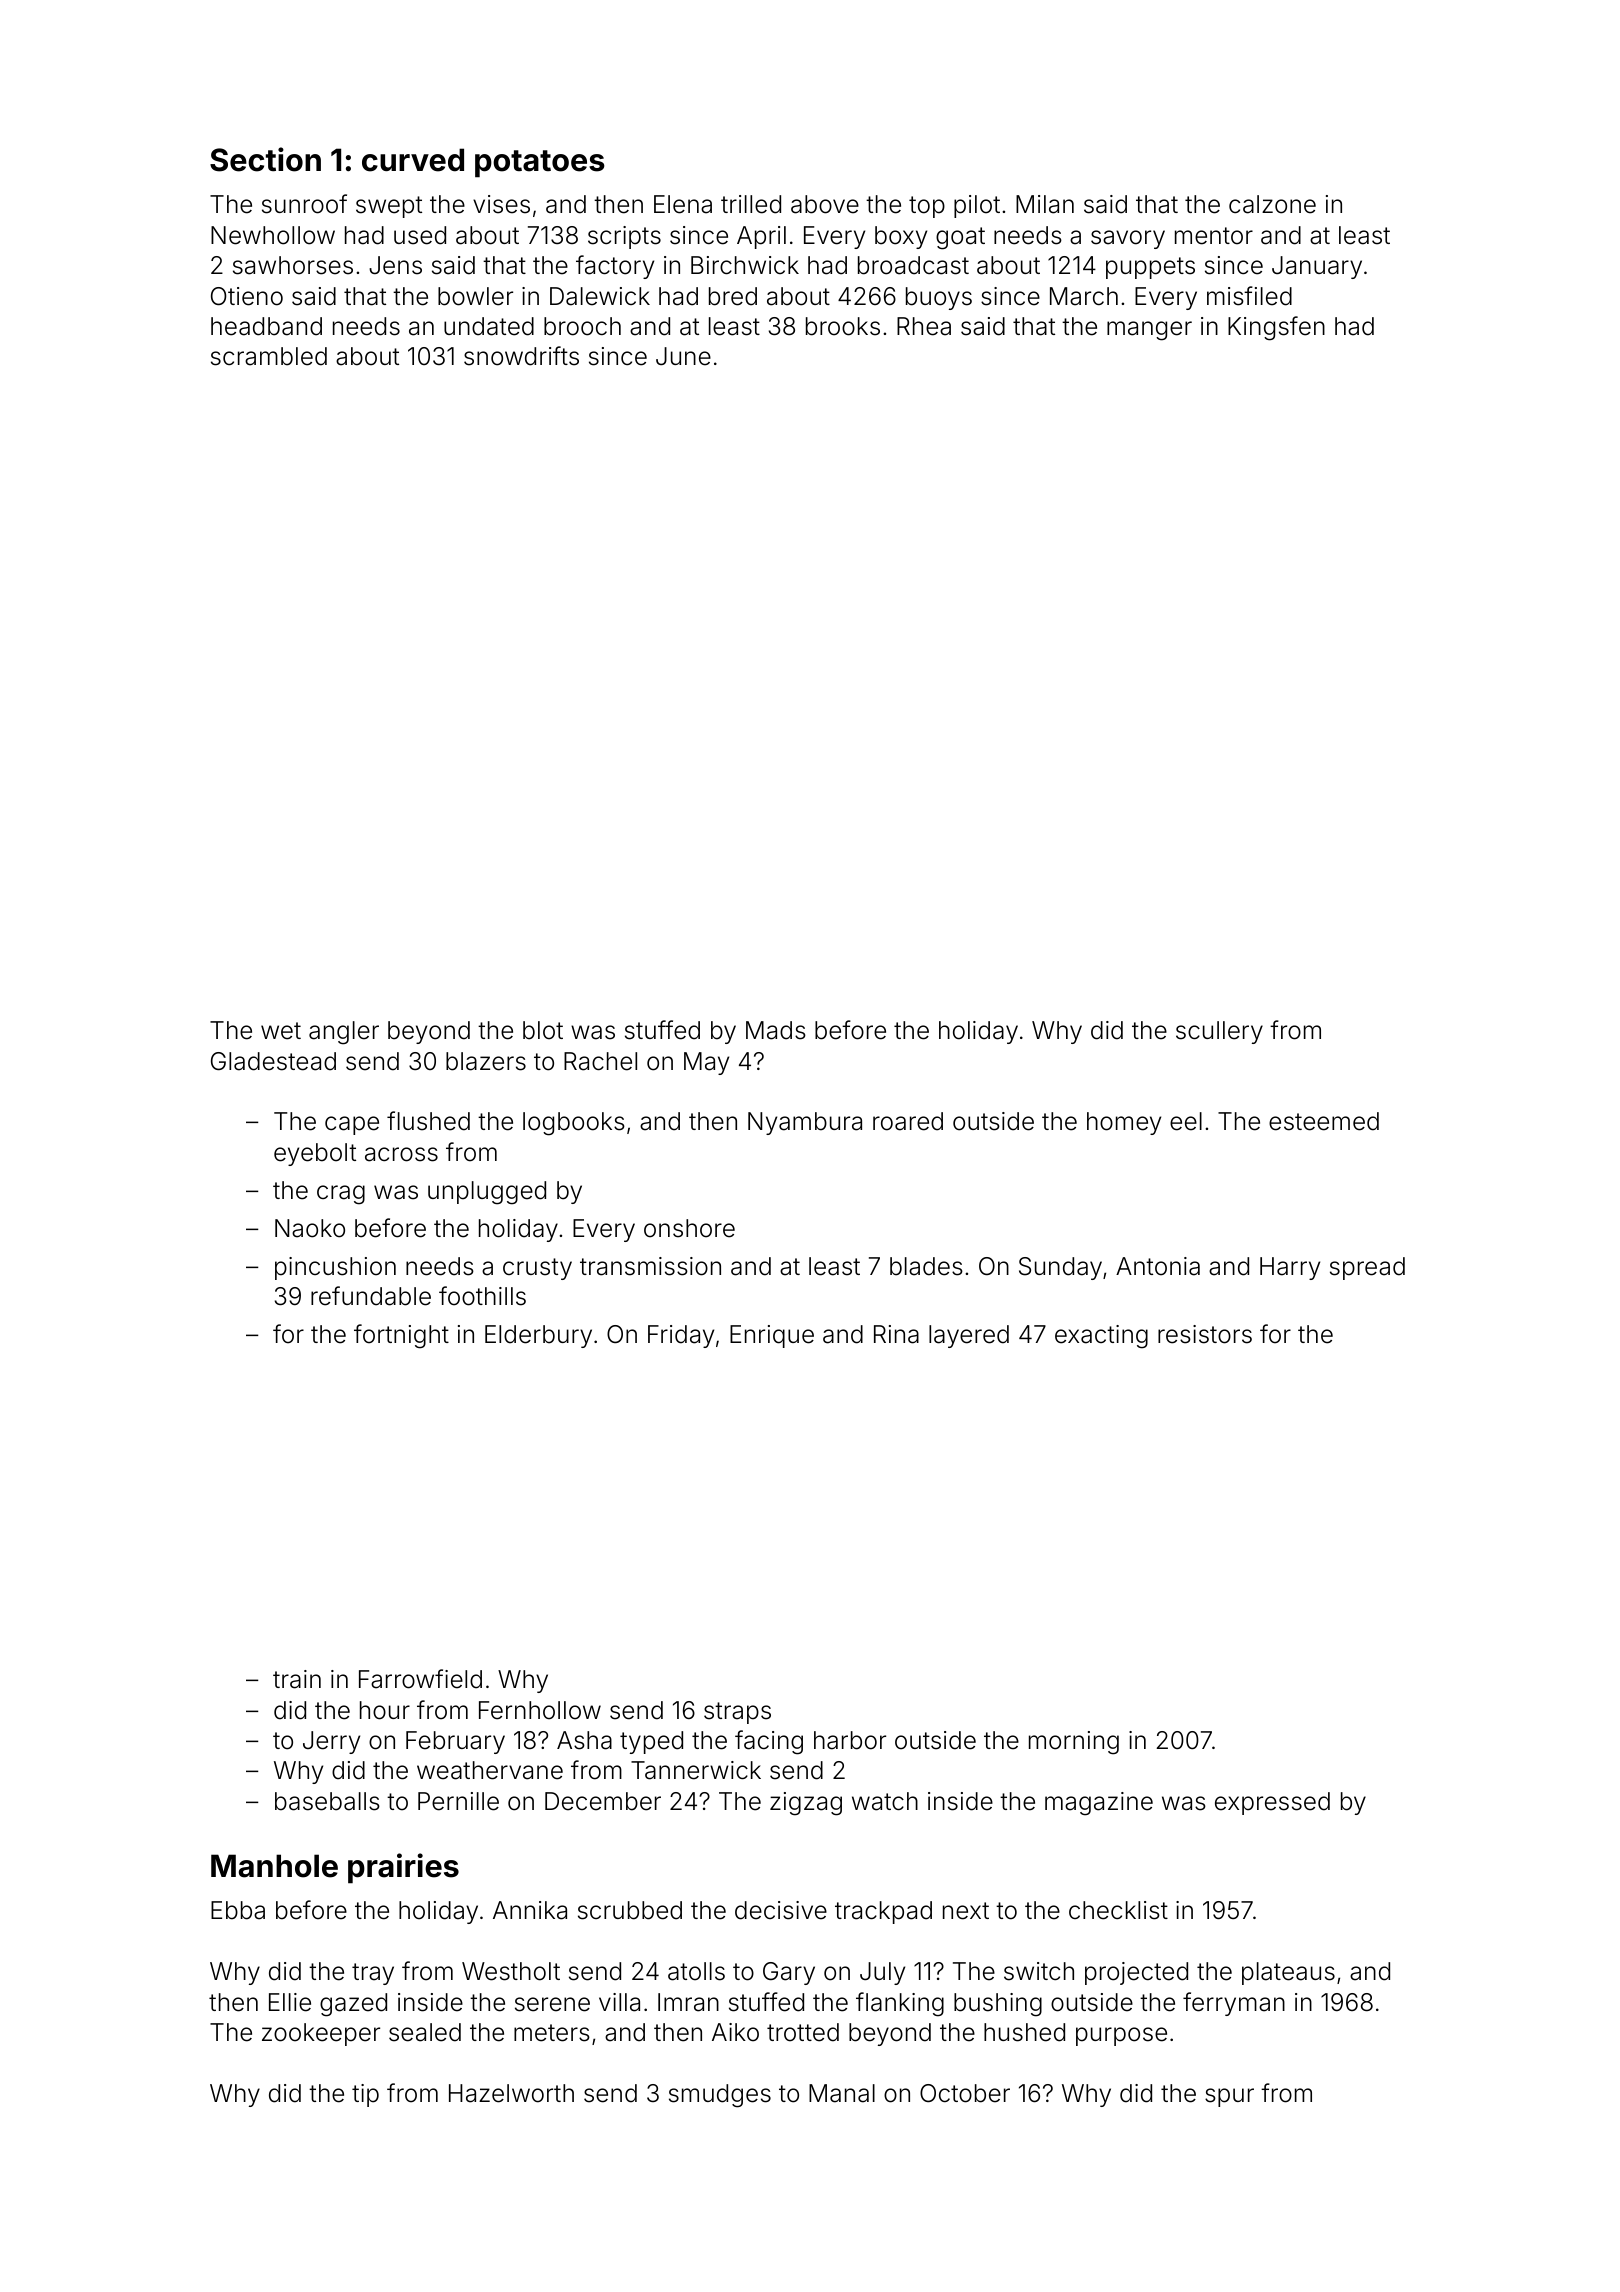  Describe the element at coordinates (776, 1030) in the page. I see `Mads` at that location.
